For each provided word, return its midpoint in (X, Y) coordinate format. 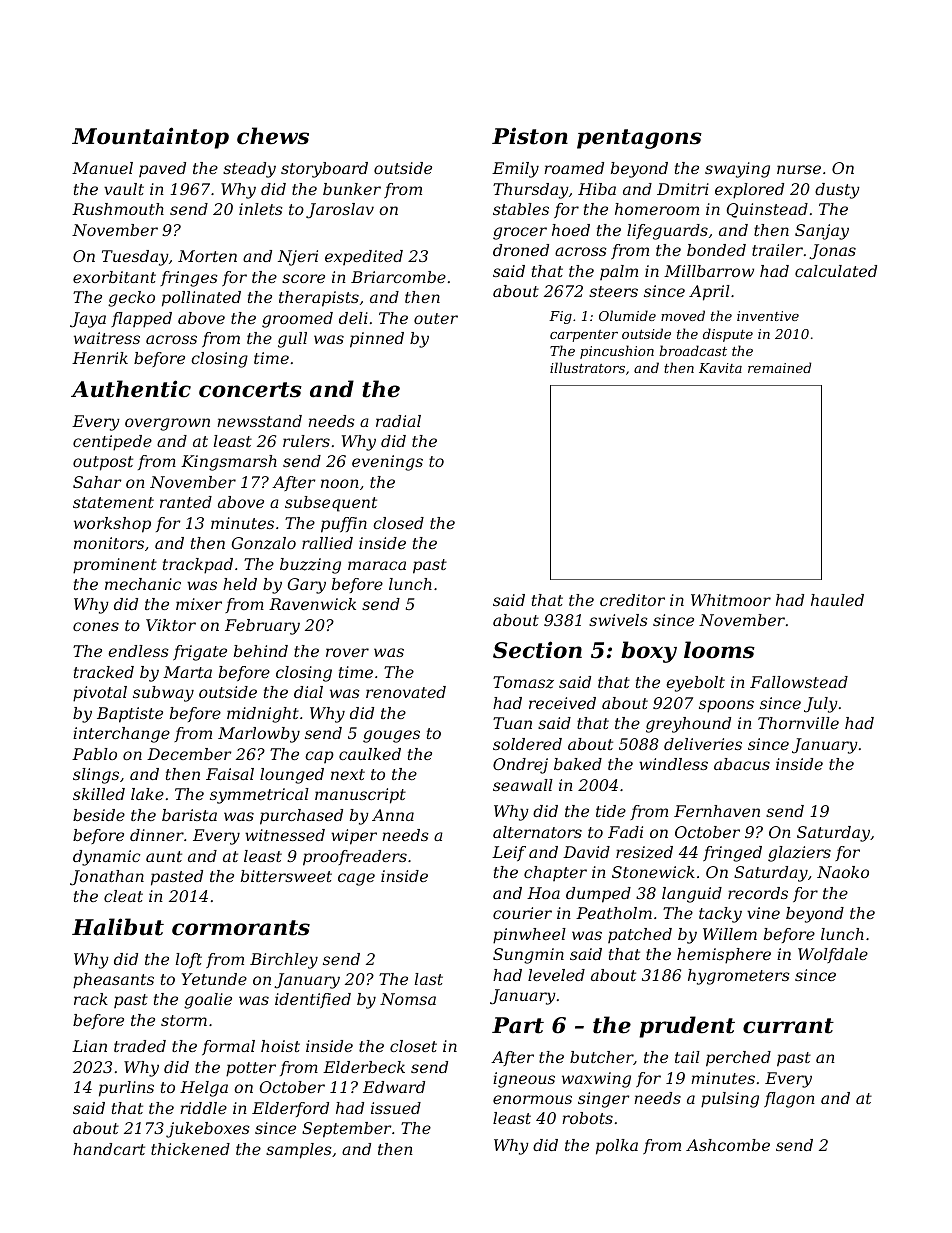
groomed (297, 320)
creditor (632, 600)
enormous (532, 1099)
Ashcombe (728, 1145)
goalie (208, 1001)
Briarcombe (398, 277)
